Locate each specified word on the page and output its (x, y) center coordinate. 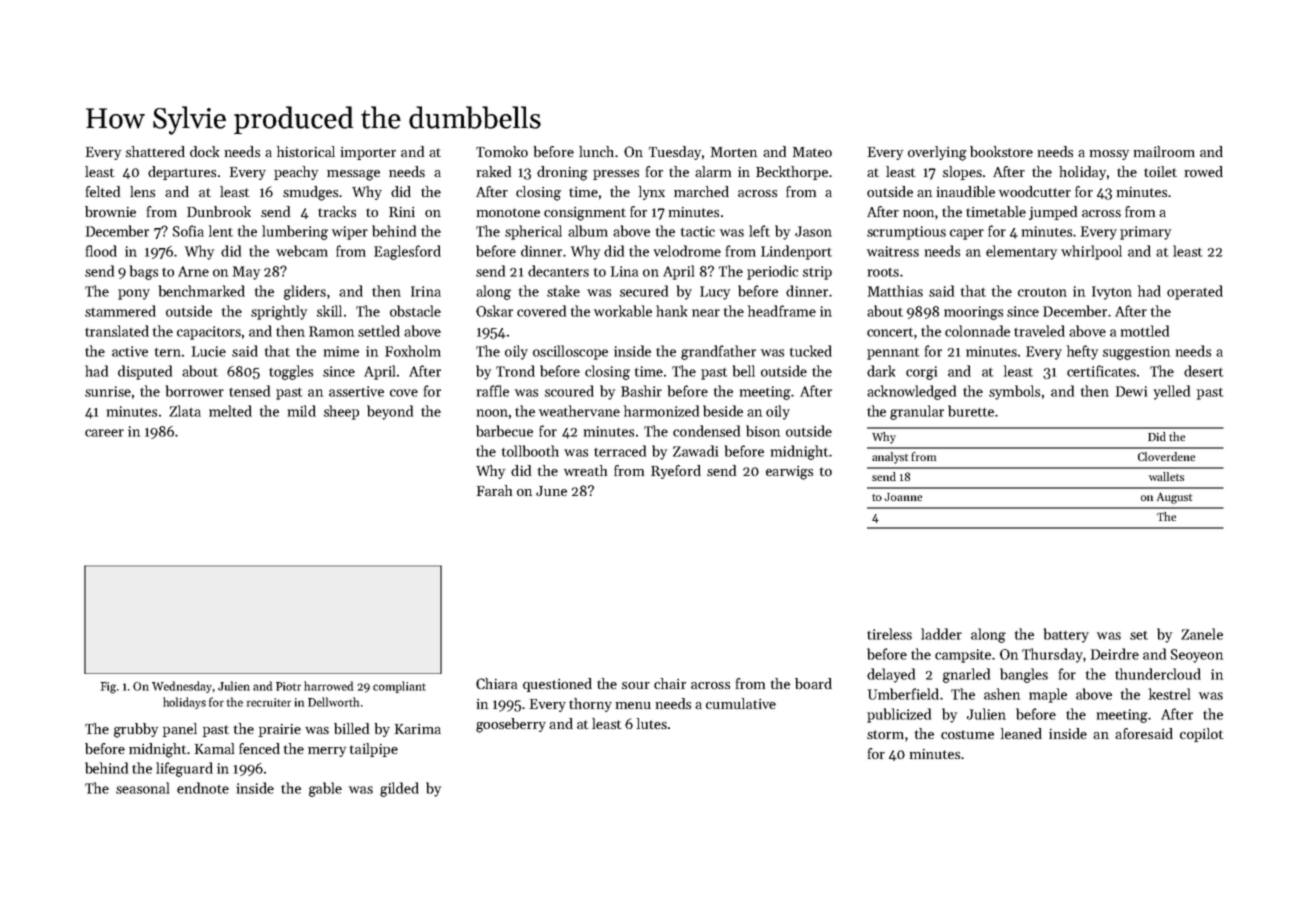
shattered (155, 151)
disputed (145, 372)
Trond (515, 371)
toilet (1160, 171)
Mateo (812, 152)
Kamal (214, 748)
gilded (399, 789)
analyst (890, 458)
